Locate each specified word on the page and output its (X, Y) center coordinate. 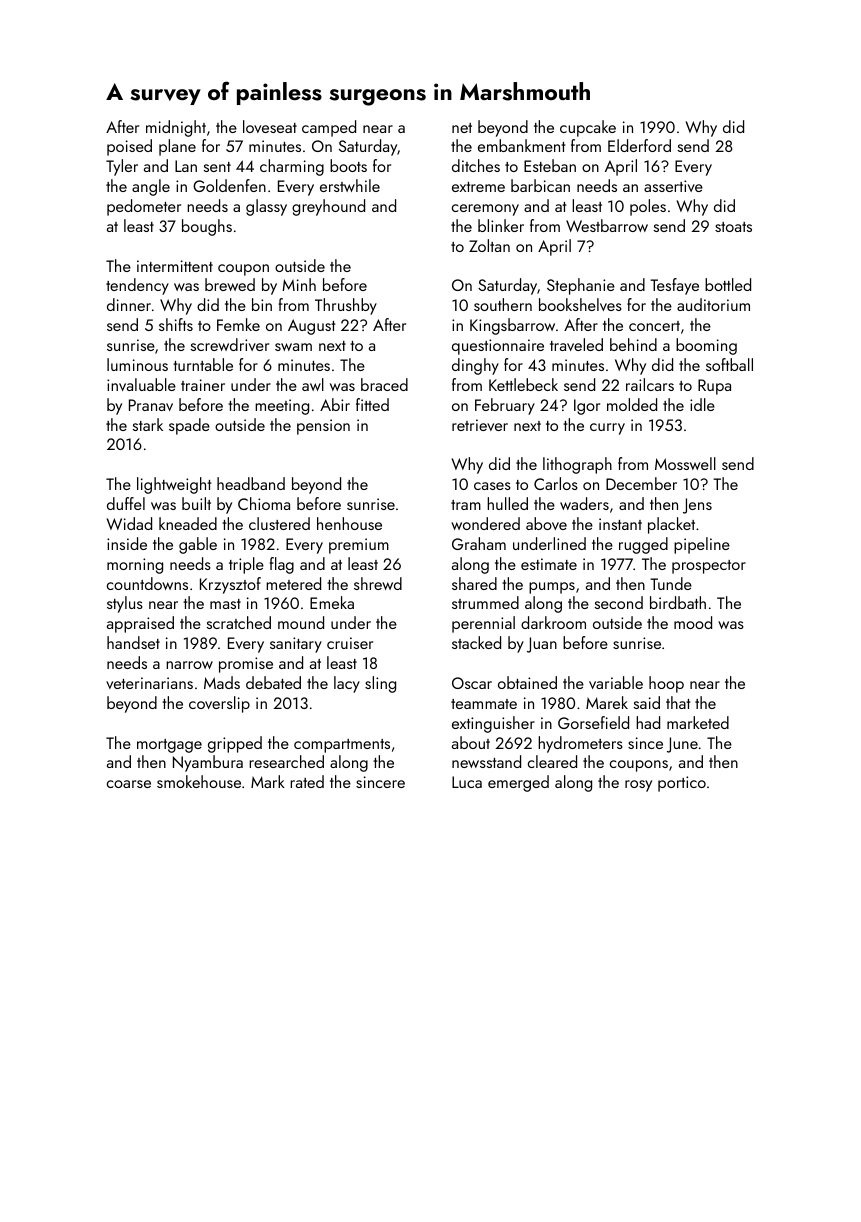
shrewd (378, 583)
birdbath (678, 602)
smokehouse (199, 781)
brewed (230, 284)
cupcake (588, 128)
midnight (176, 128)
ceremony (485, 210)
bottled (728, 284)
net (462, 128)
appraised (140, 624)
